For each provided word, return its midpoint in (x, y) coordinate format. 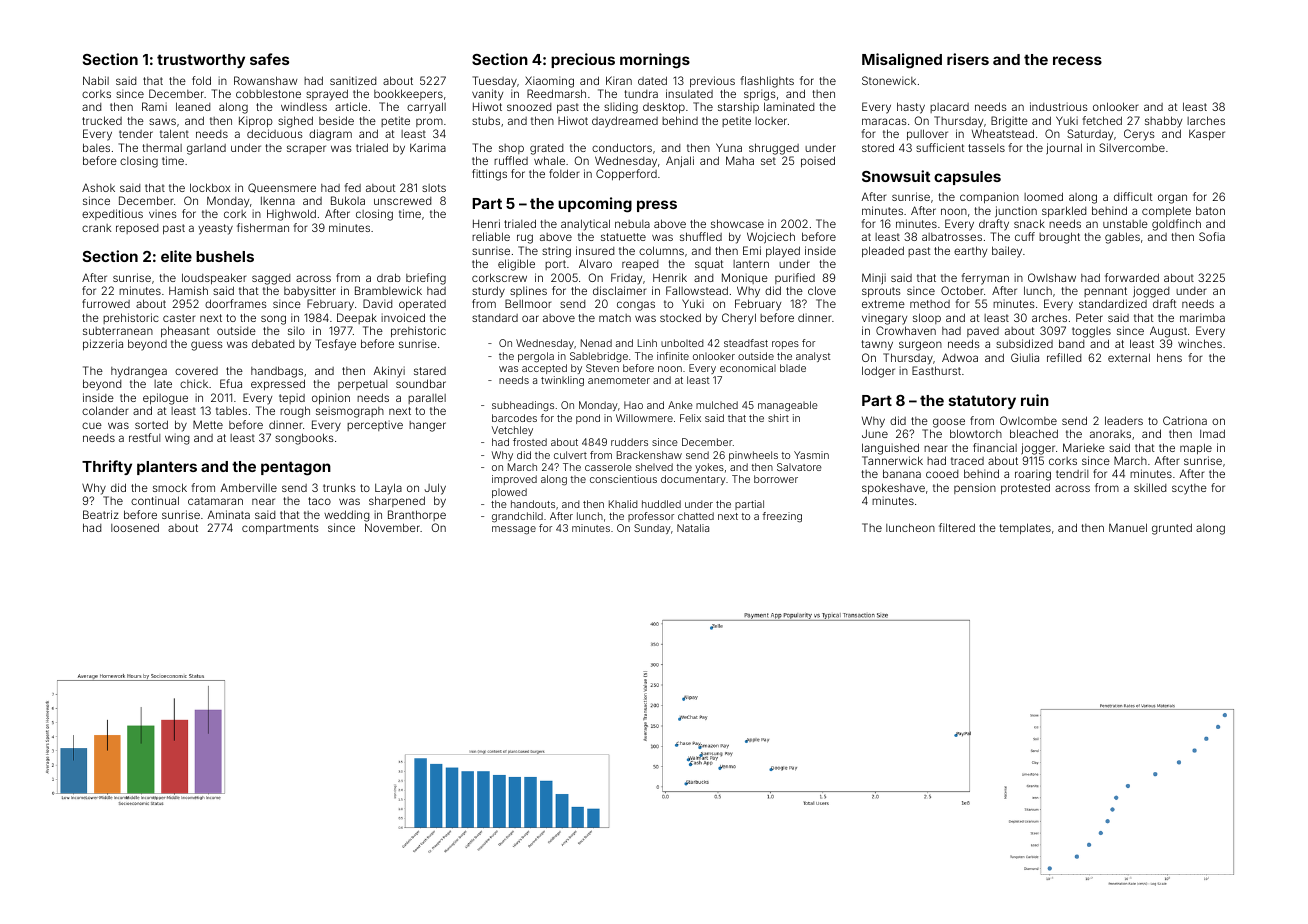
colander (105, 410)
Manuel (1128, 527)
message (514, 530)
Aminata (228, 514)
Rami (154, 106)
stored (878, 147)
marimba (1202, 317)
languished (890, 449)
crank (96, 228)
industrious (1059, 106)
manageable (788, 406)
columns (661, 250)
